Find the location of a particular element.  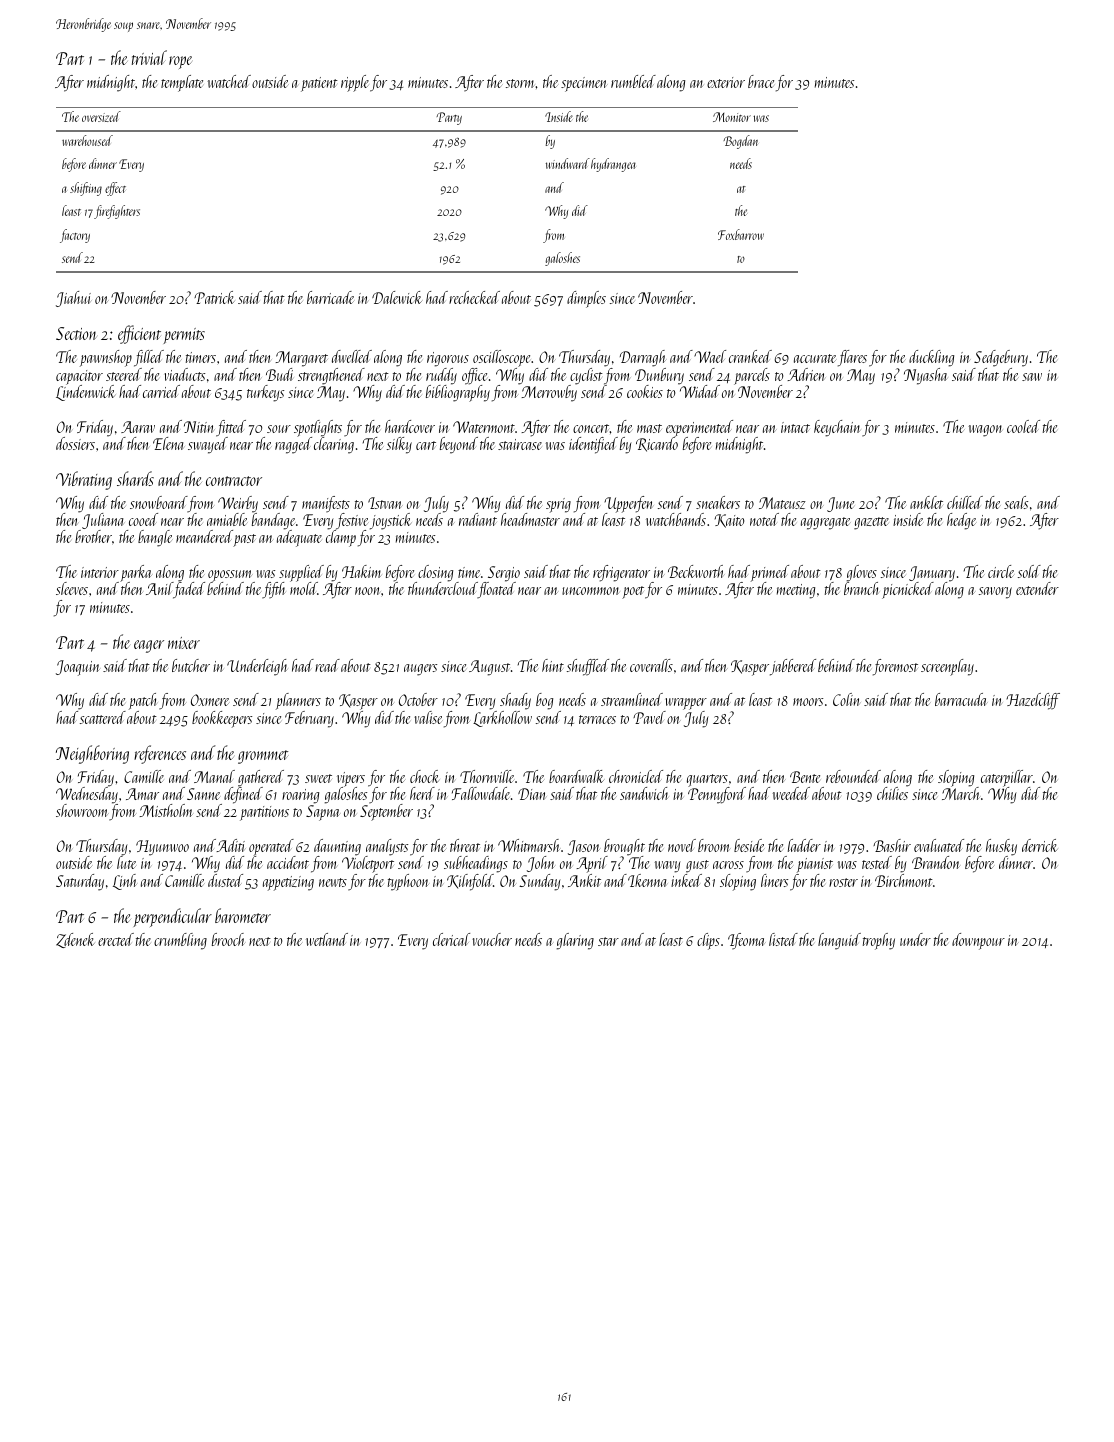

inked is located at coordinates (686, 880).
